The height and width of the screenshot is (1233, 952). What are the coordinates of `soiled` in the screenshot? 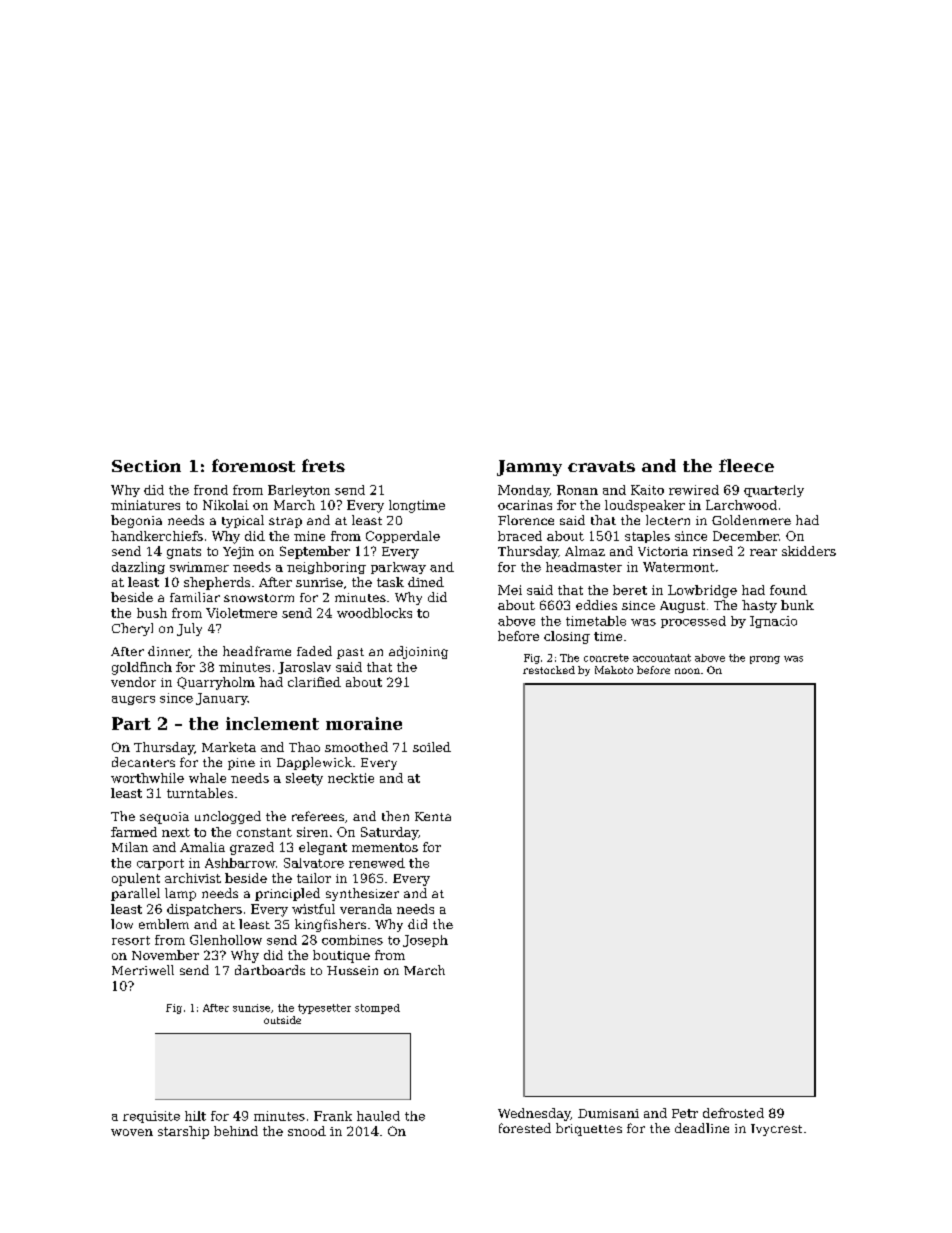 It's located at (432, 747).
